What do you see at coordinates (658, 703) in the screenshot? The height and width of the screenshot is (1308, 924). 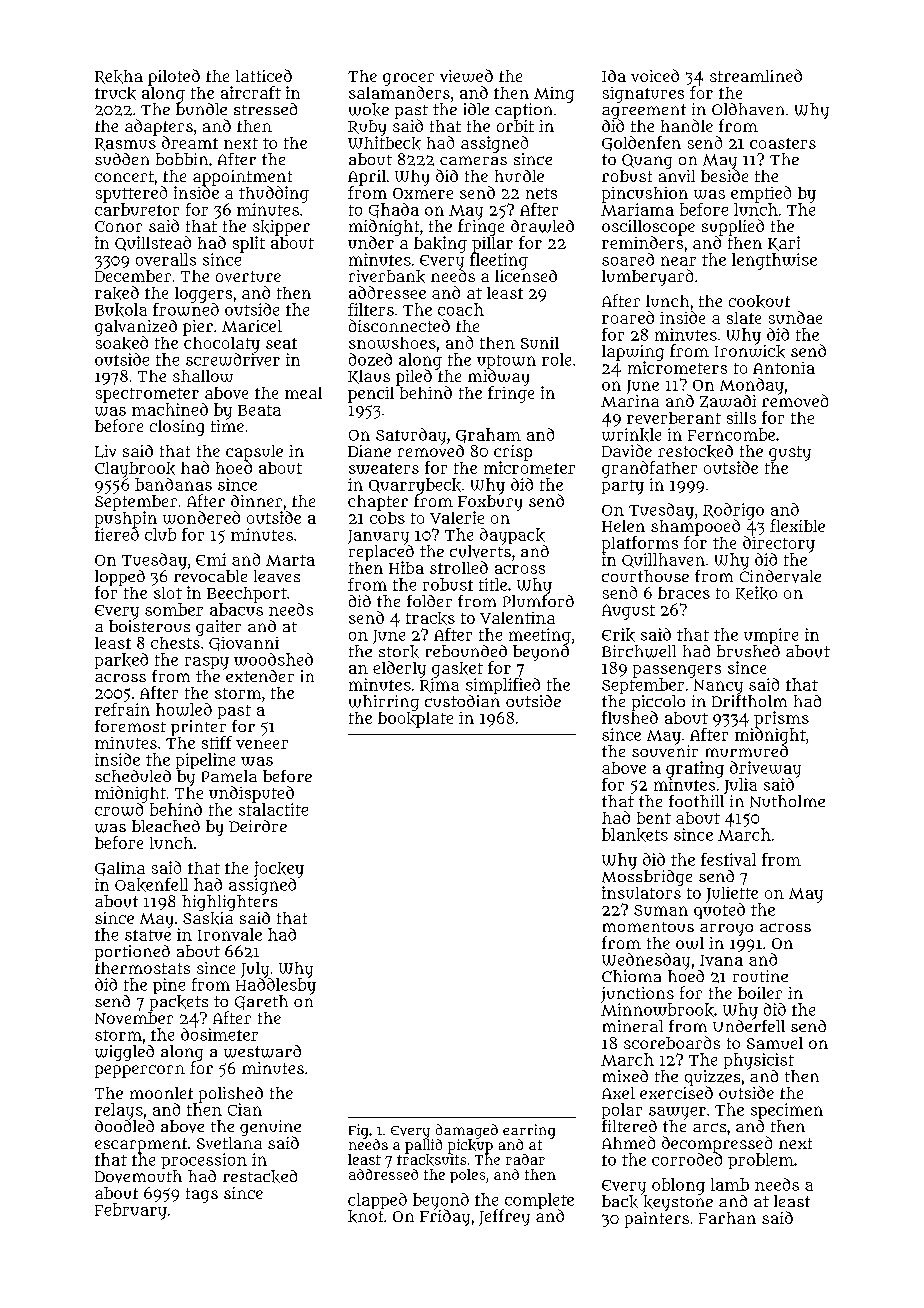 I see `piccolo` at bounding box center [658, 703].
